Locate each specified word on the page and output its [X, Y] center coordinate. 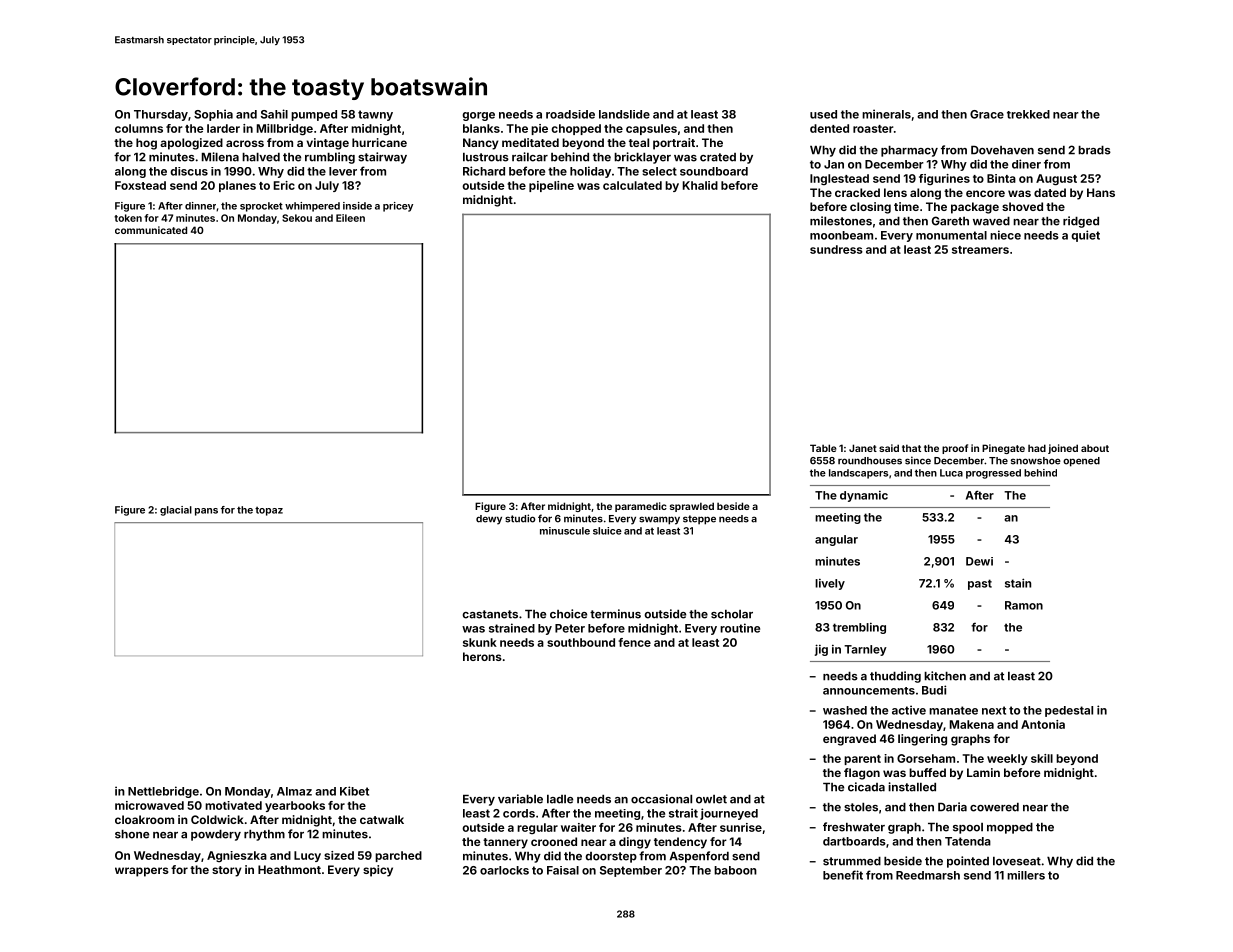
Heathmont [289, 869]
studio [520, 518]
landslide [624, 114]
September [631, 871]
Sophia [213, 115]
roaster [873, 129]
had [1037, 448]
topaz [269, 511]
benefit [843, 875]
